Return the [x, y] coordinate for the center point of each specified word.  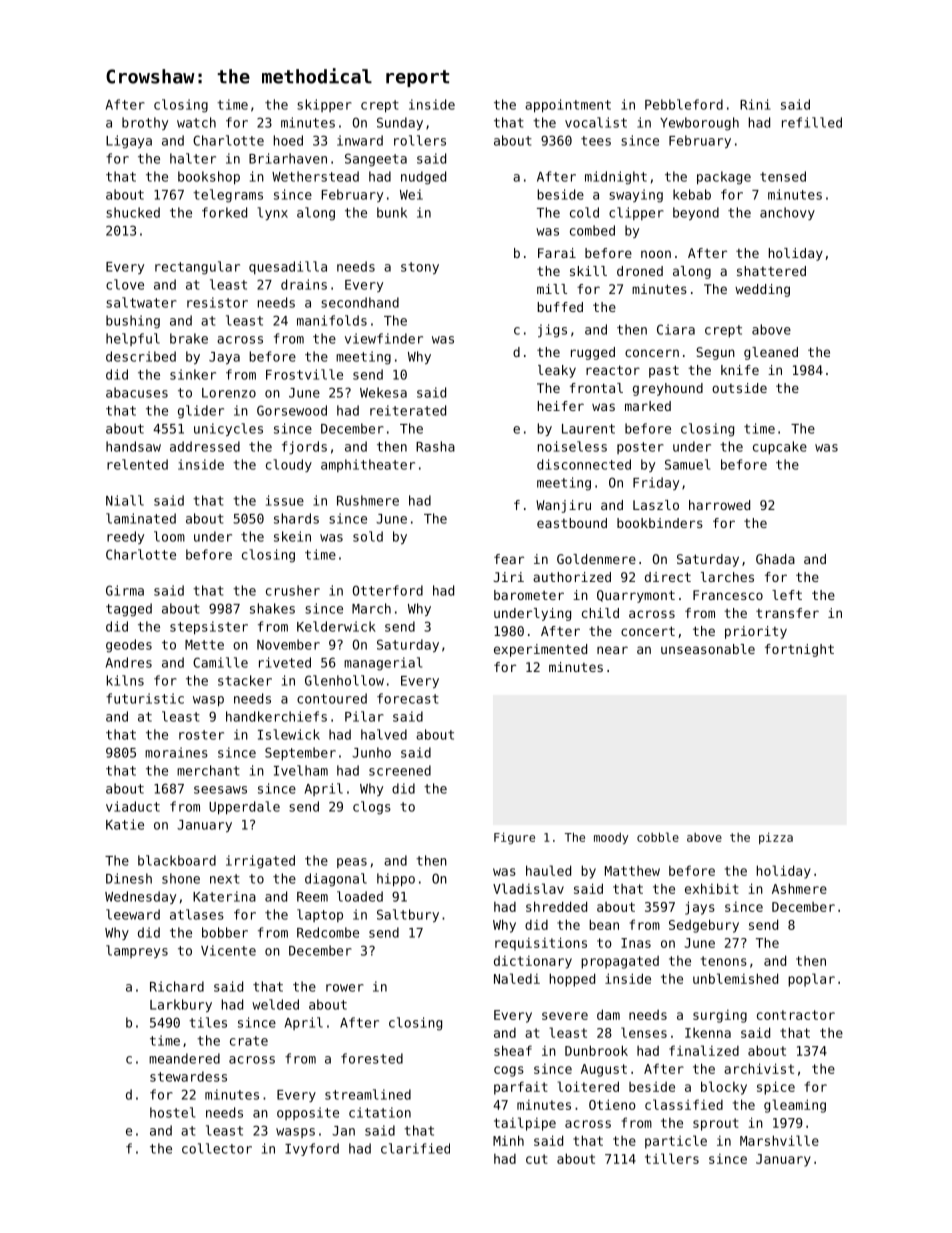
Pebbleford [684, 104]
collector [217, 1148]
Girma [125, 590]
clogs [372, 808]
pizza [776, 838]
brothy [145, 123]
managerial [383, 664]
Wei [411, 194]
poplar [811, 980]
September [300, 753]
